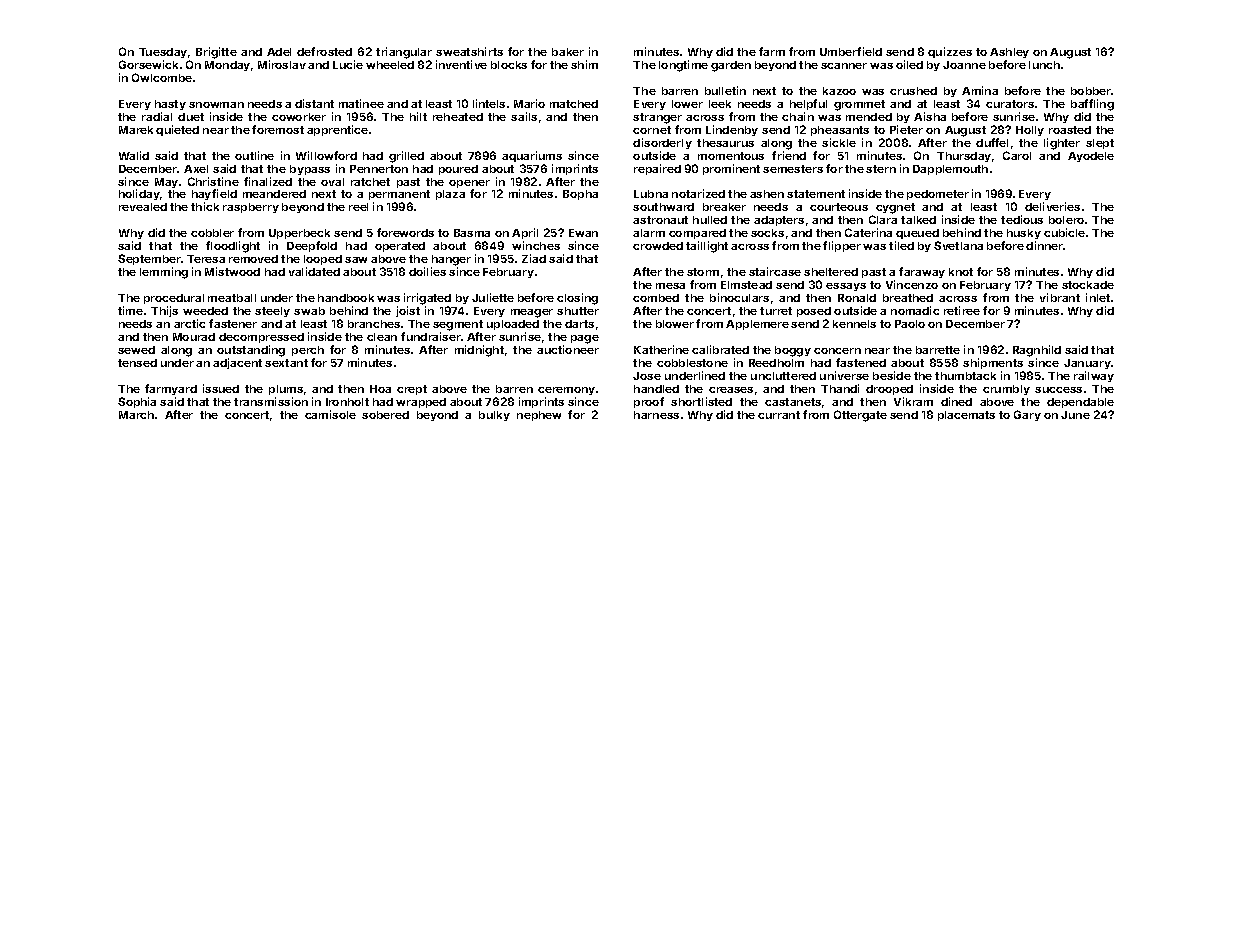 The height and width of the screenshot is (952, 1233). What do you see at coordinates (720, 349) in the screenshot?
I see `calibrated` at bounding box center [720, 349].
